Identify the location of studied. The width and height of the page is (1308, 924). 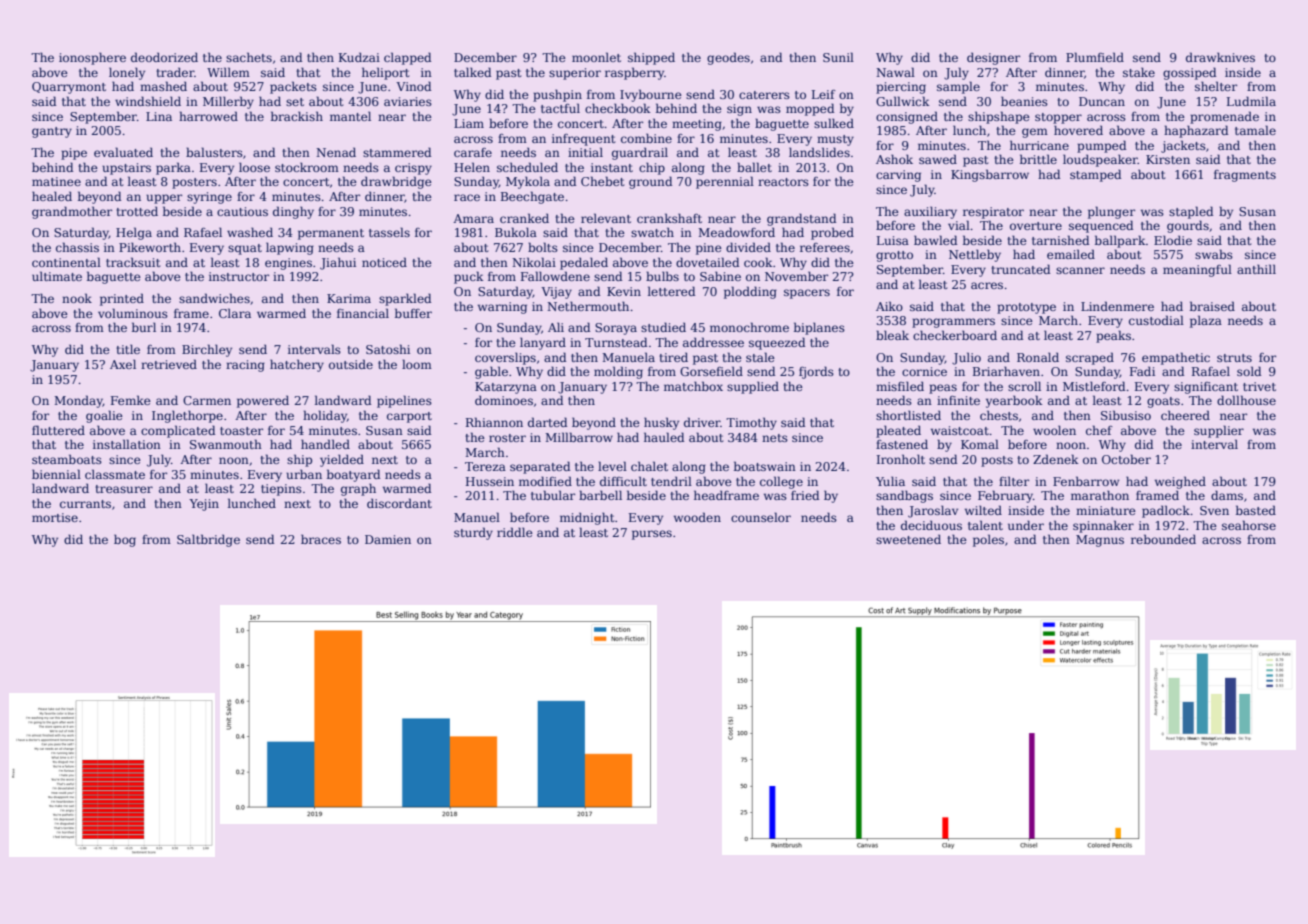
(663, 327).
